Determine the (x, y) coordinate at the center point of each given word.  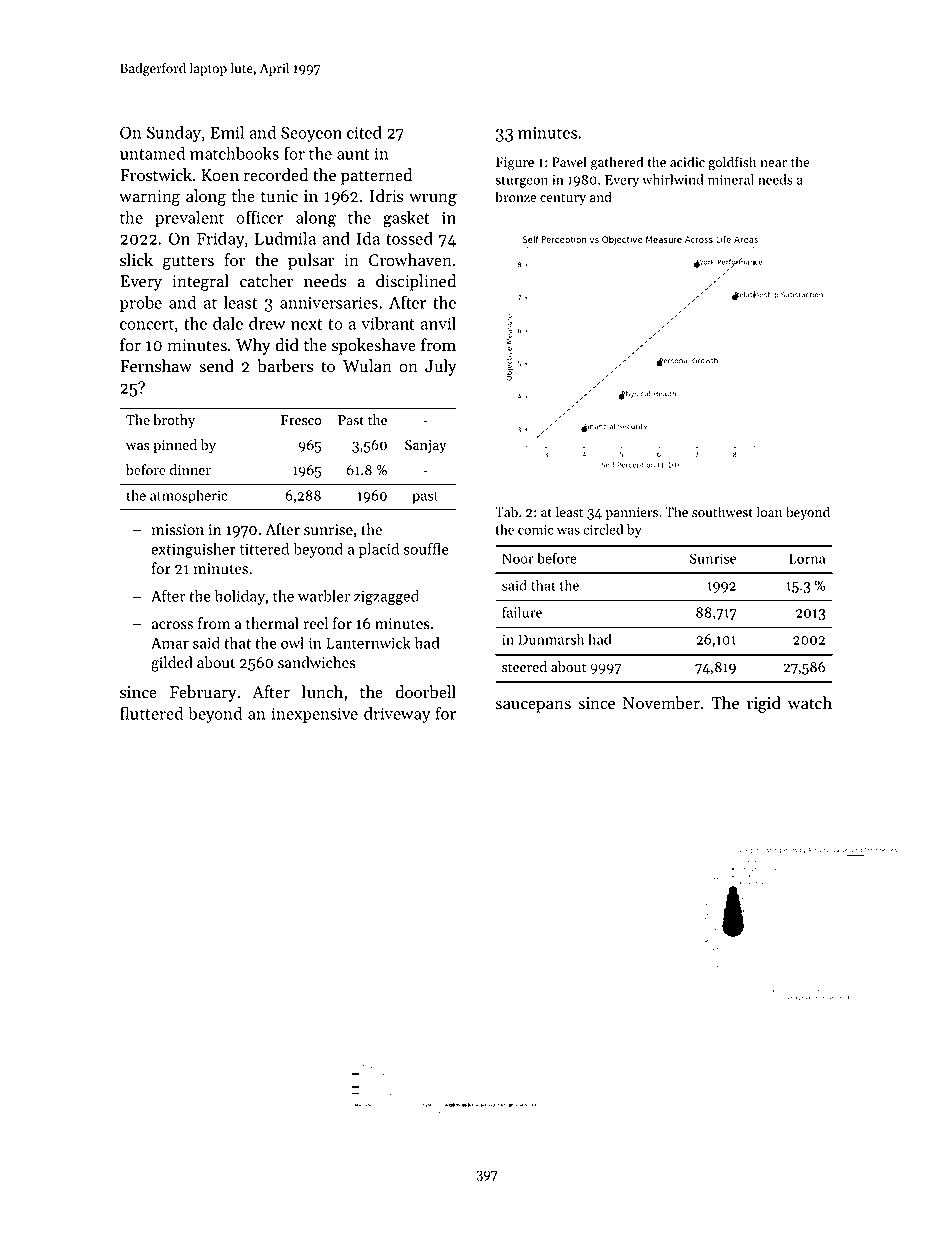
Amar (170, 643)
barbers (285, 366)
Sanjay (425, 446)
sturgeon (521, 182)
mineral (731, 179)
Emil (227, 132)
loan (769, 512)
